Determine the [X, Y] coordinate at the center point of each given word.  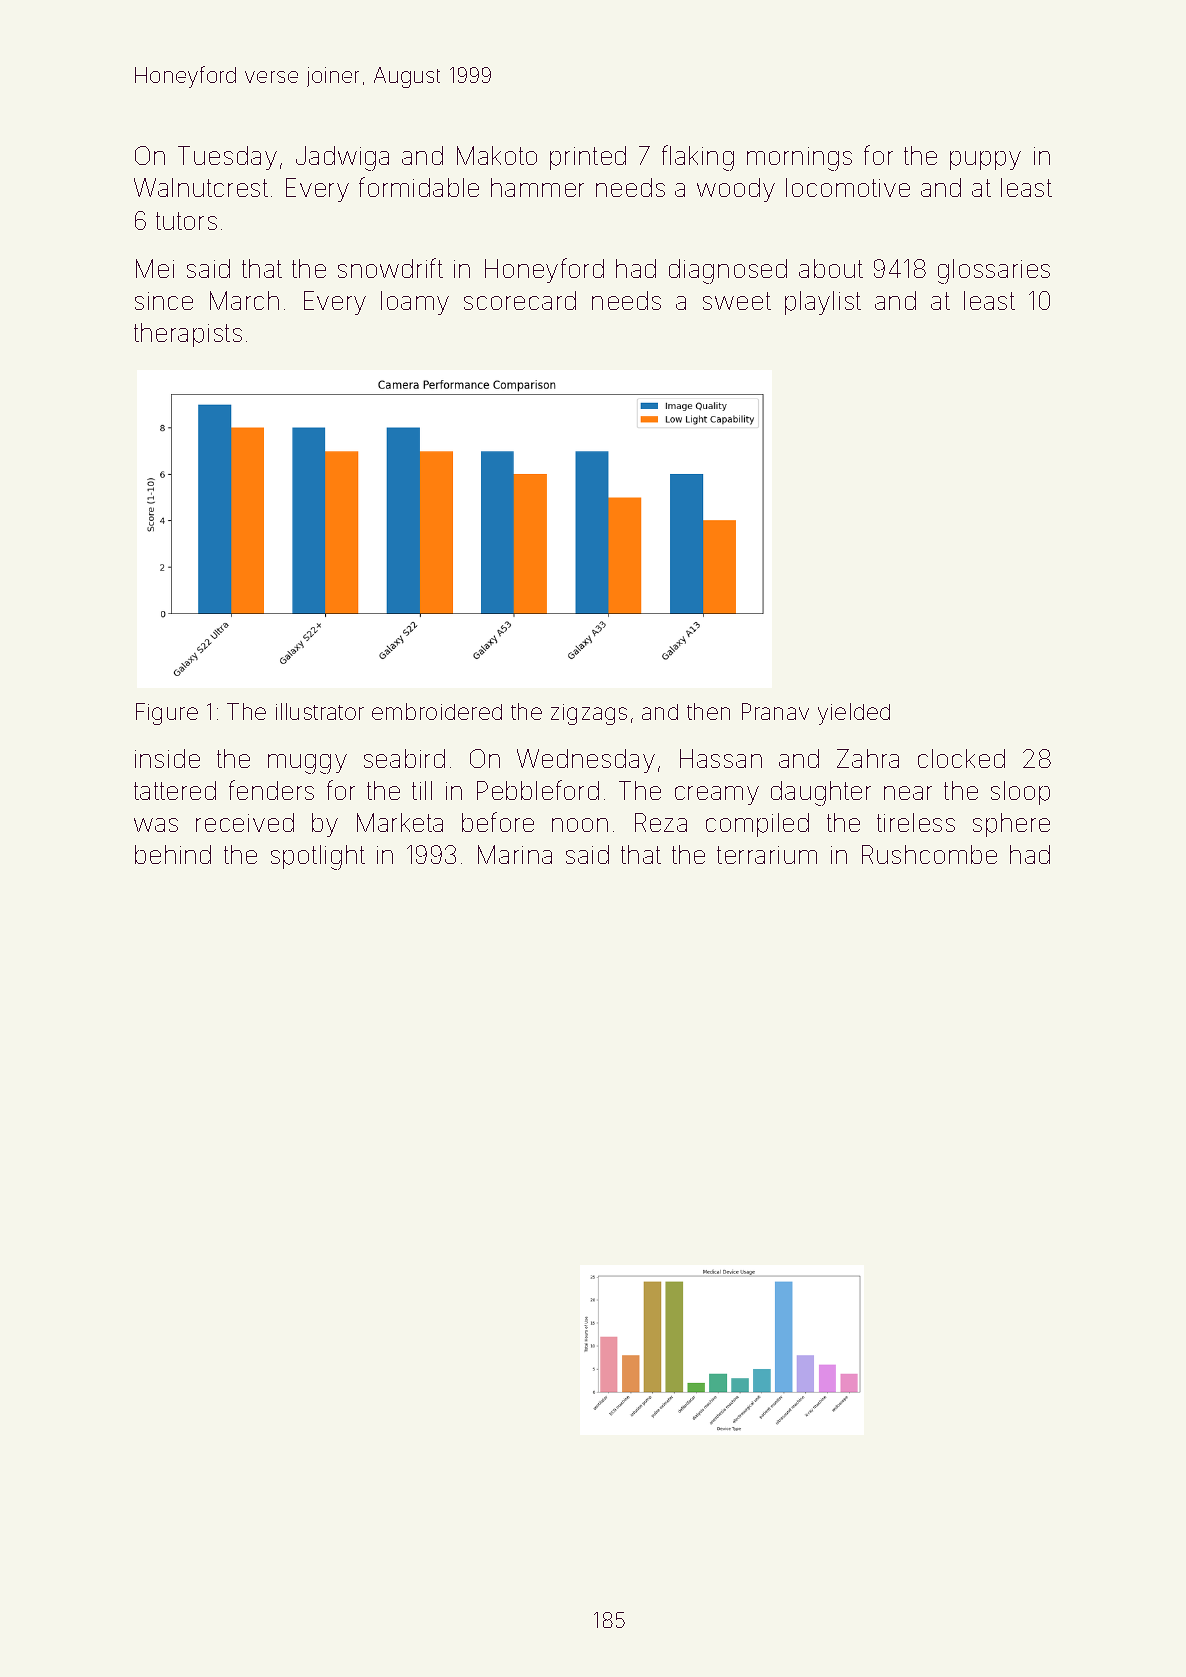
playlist [823, 303]
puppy [985, 160]
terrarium [767, 855]
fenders [271, 790]
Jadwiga [342, 158]
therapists [188, 335]
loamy [415, 303]
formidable [419, 187]
